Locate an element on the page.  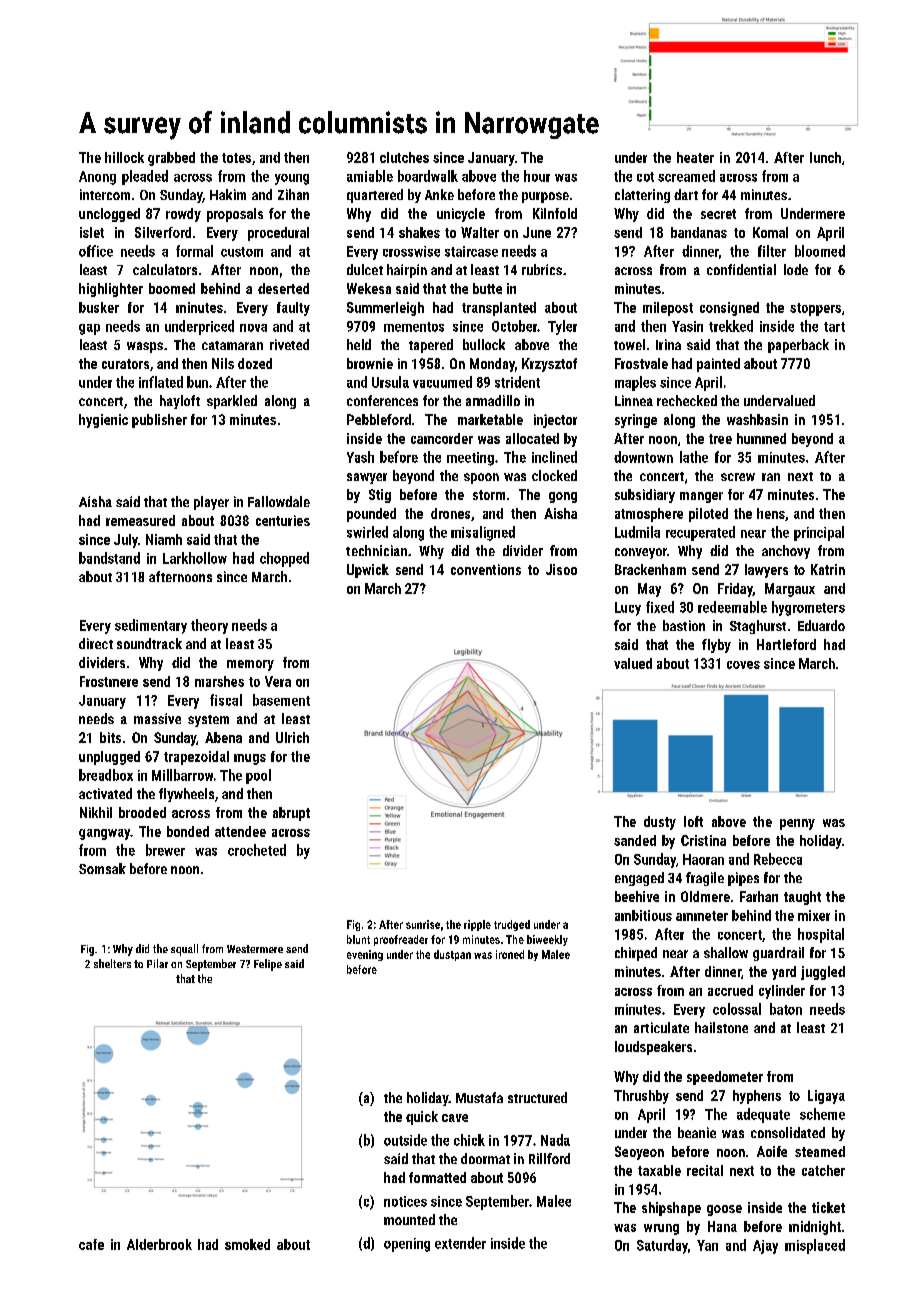
atmosphere is located at coordinates (649, 515).
